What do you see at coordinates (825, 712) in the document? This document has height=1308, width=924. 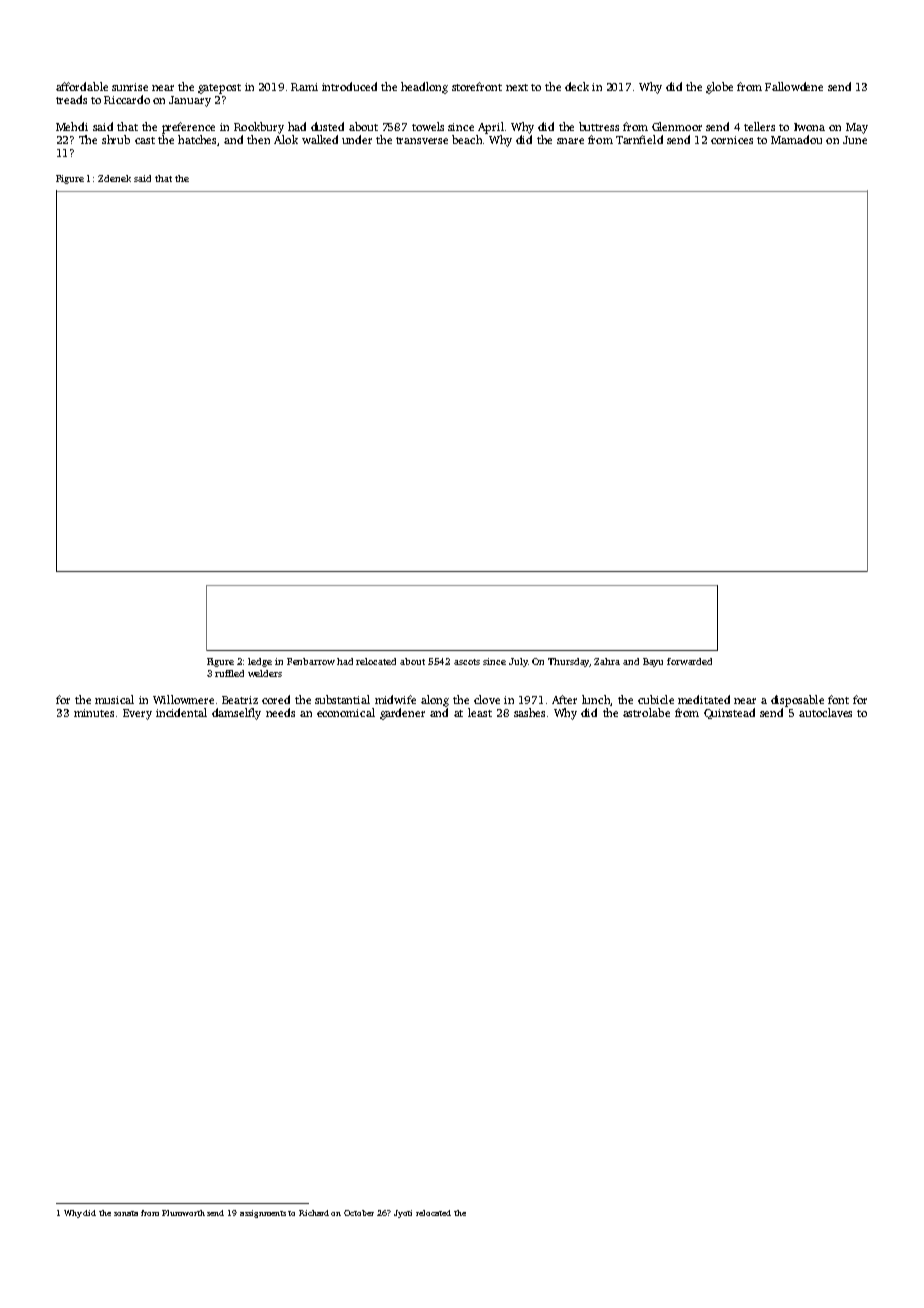 I see `autoclaves` at bounding box center [825, 712].
